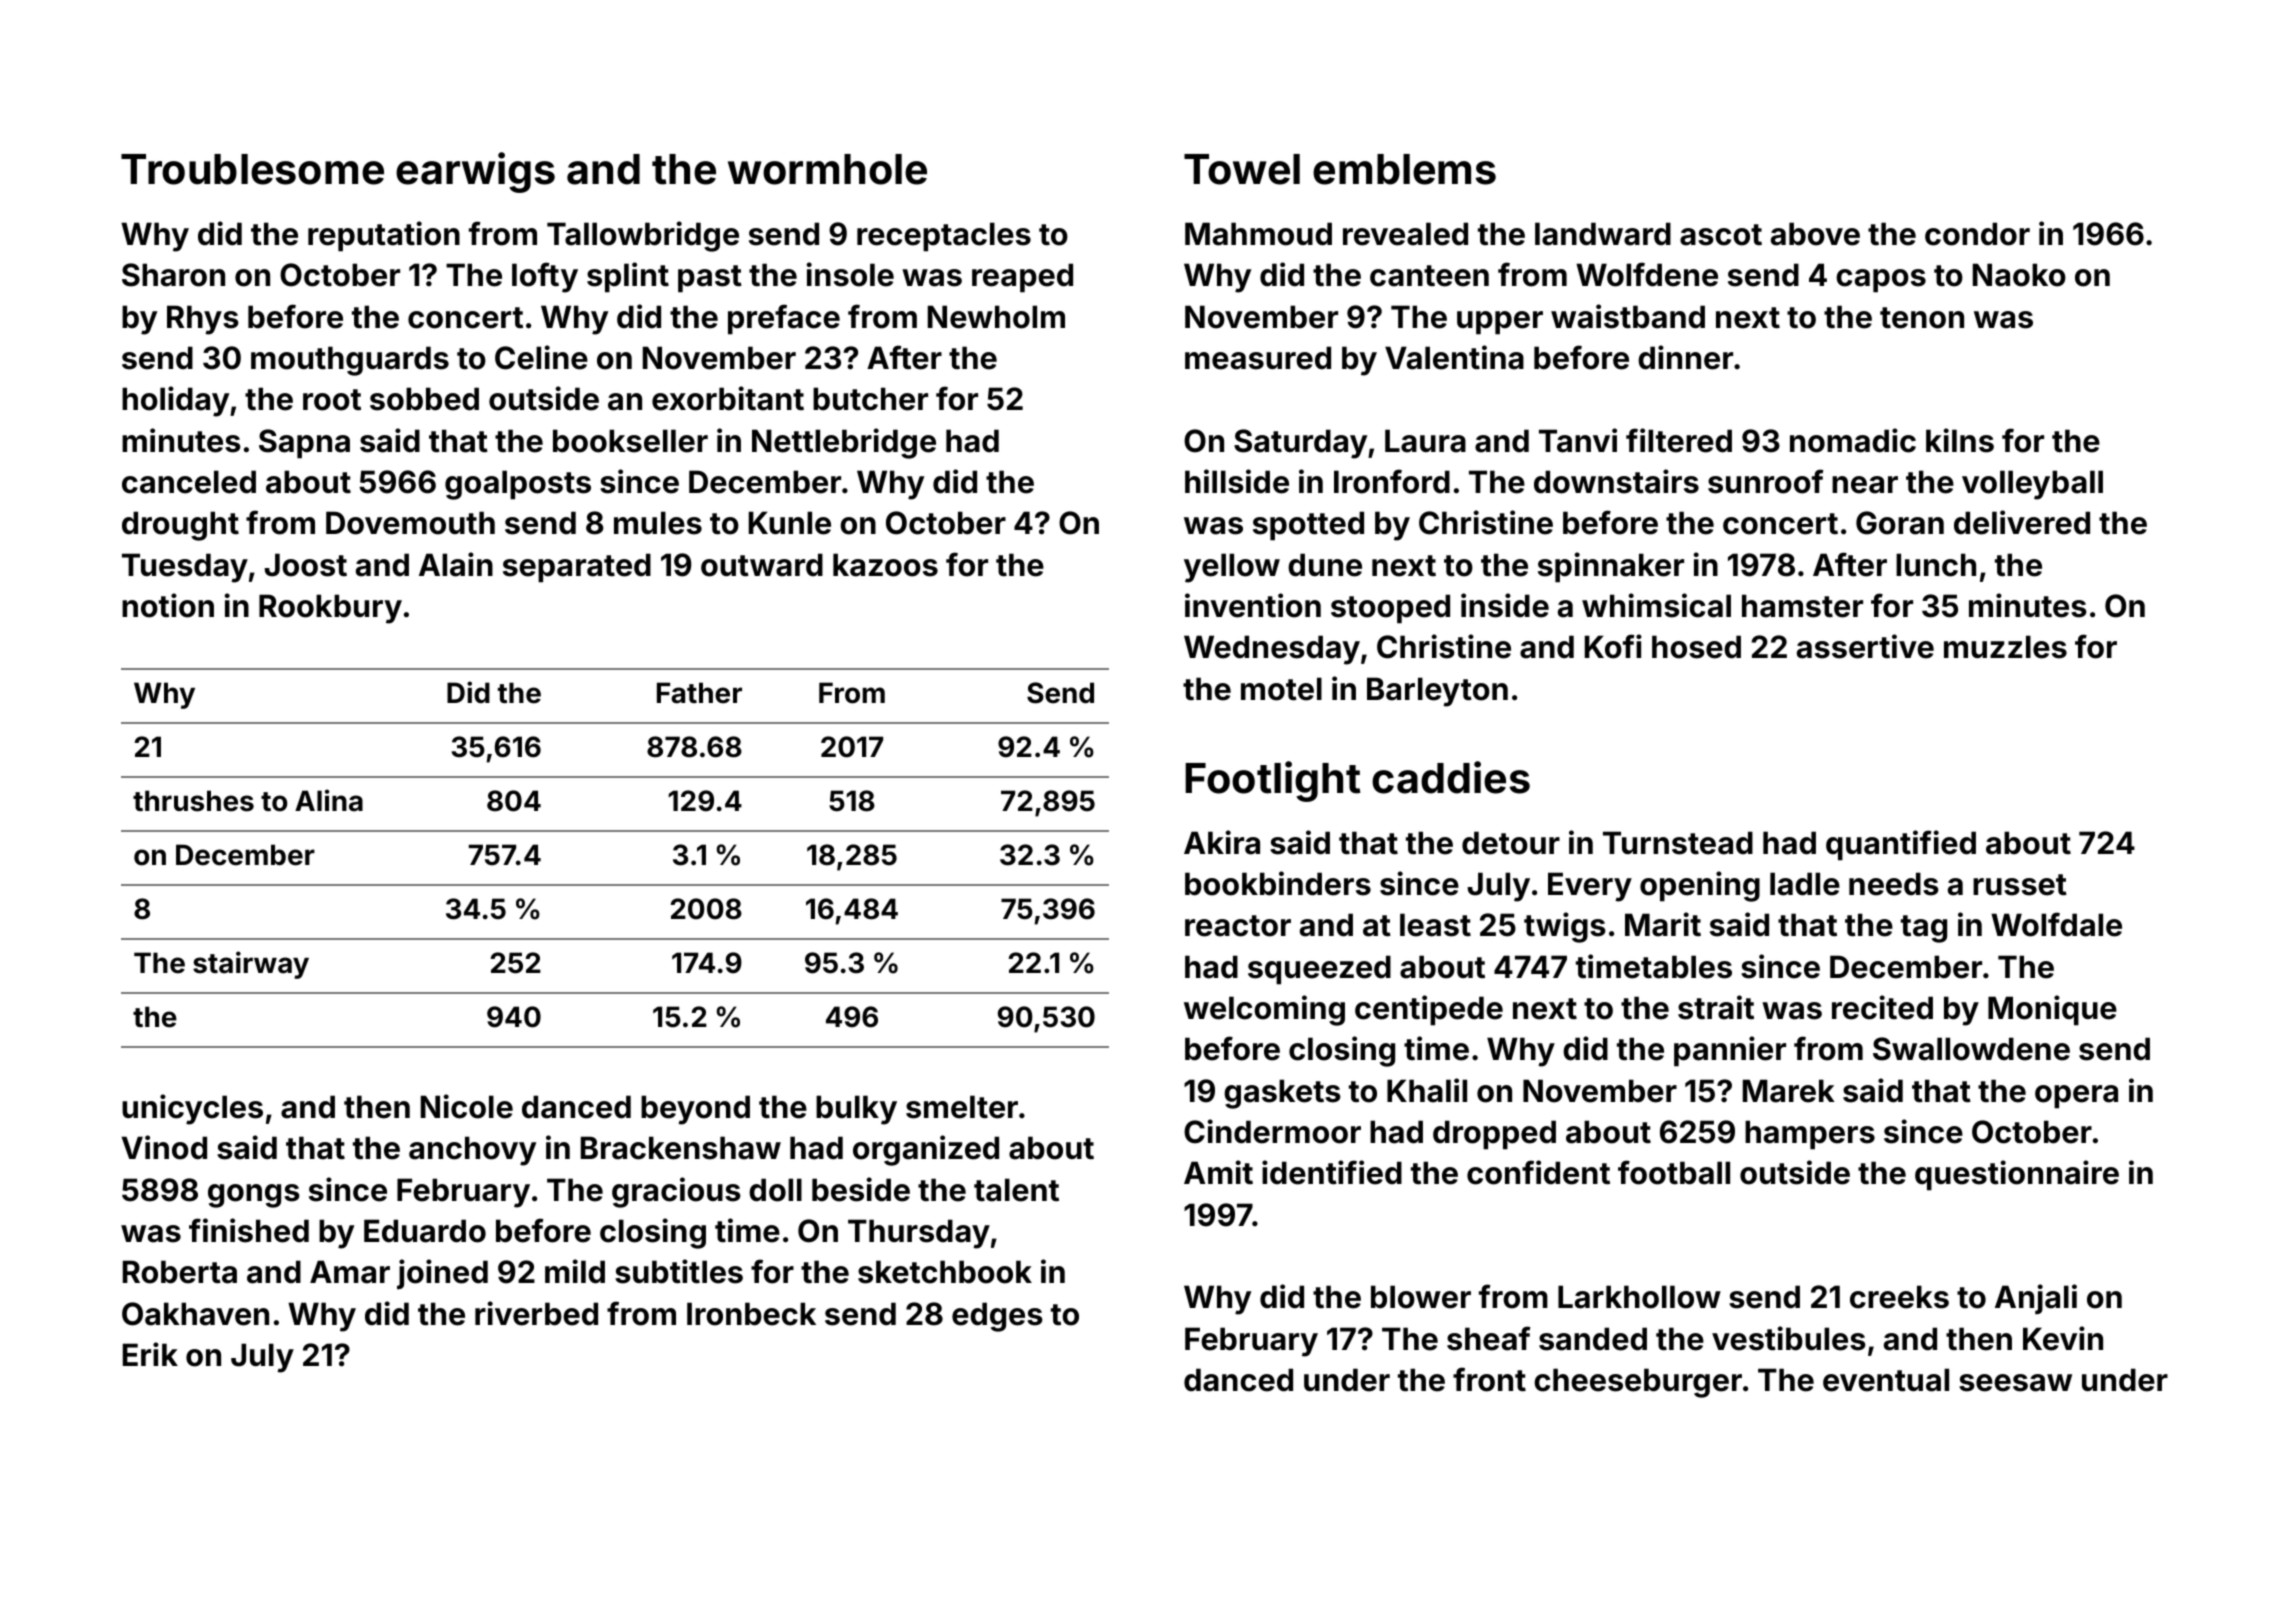  What do you see at coordinates (1663, 924) in the page?
I see `Marit` at bounding box center [1663, 924].
